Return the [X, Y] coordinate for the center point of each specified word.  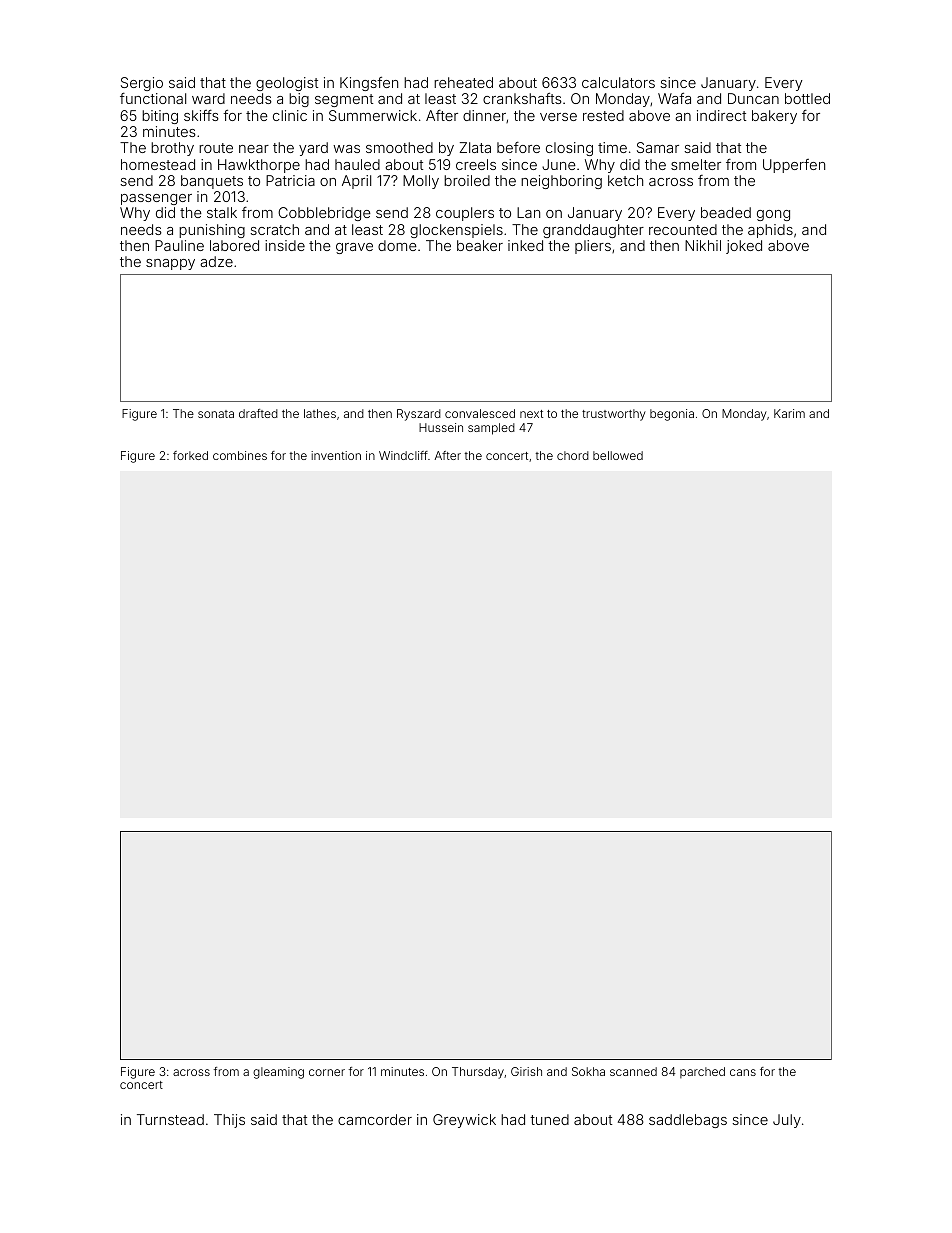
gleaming [278, 1073]
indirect [721, 115]
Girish [526, 1071]
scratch [274, 229]
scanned [633, 1071]
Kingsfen [369, 84]
